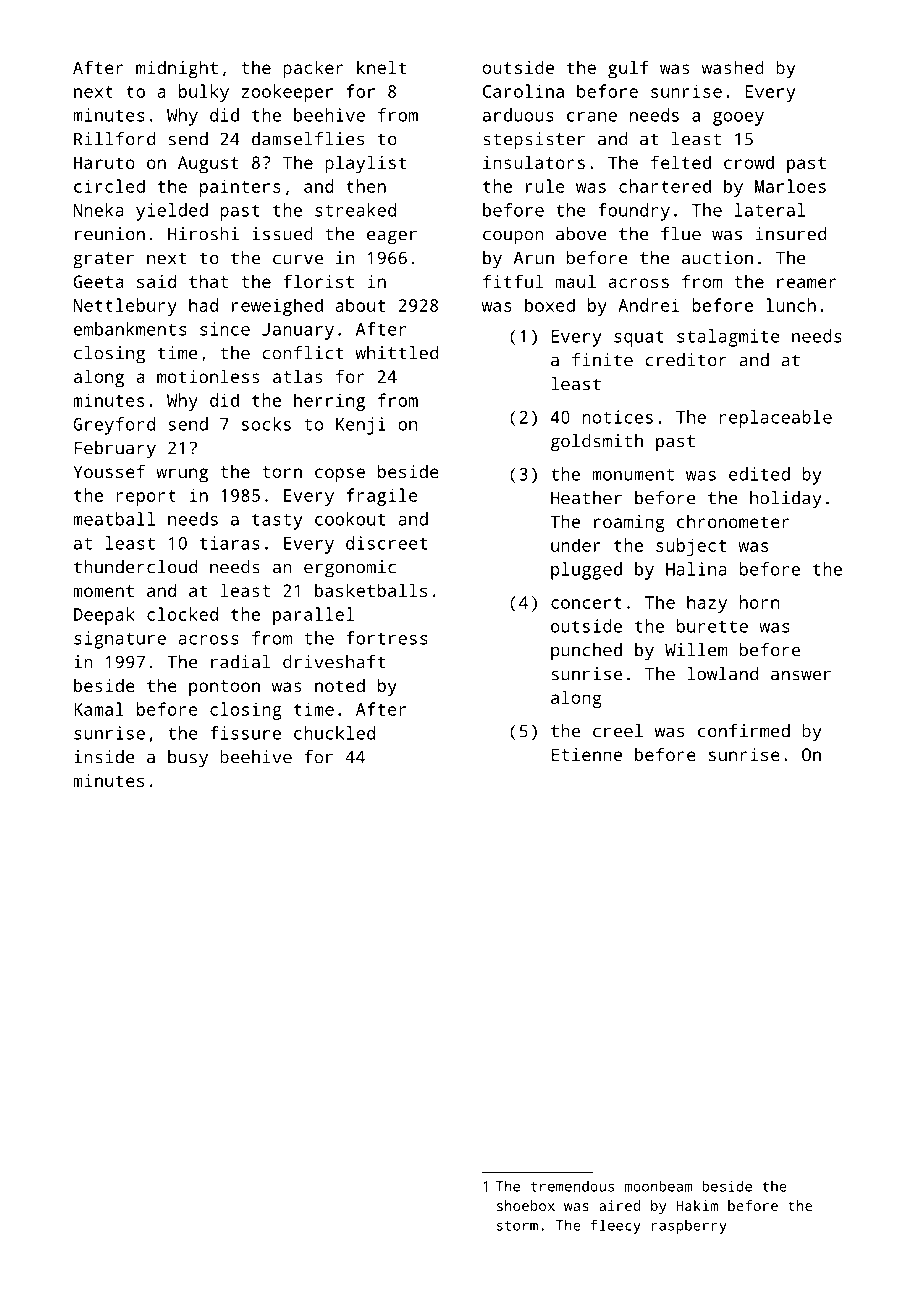 The height and width of the document is (1308, 924). Describe the element at coordinates (602, 360) in the document. I see `finite` at that location.
